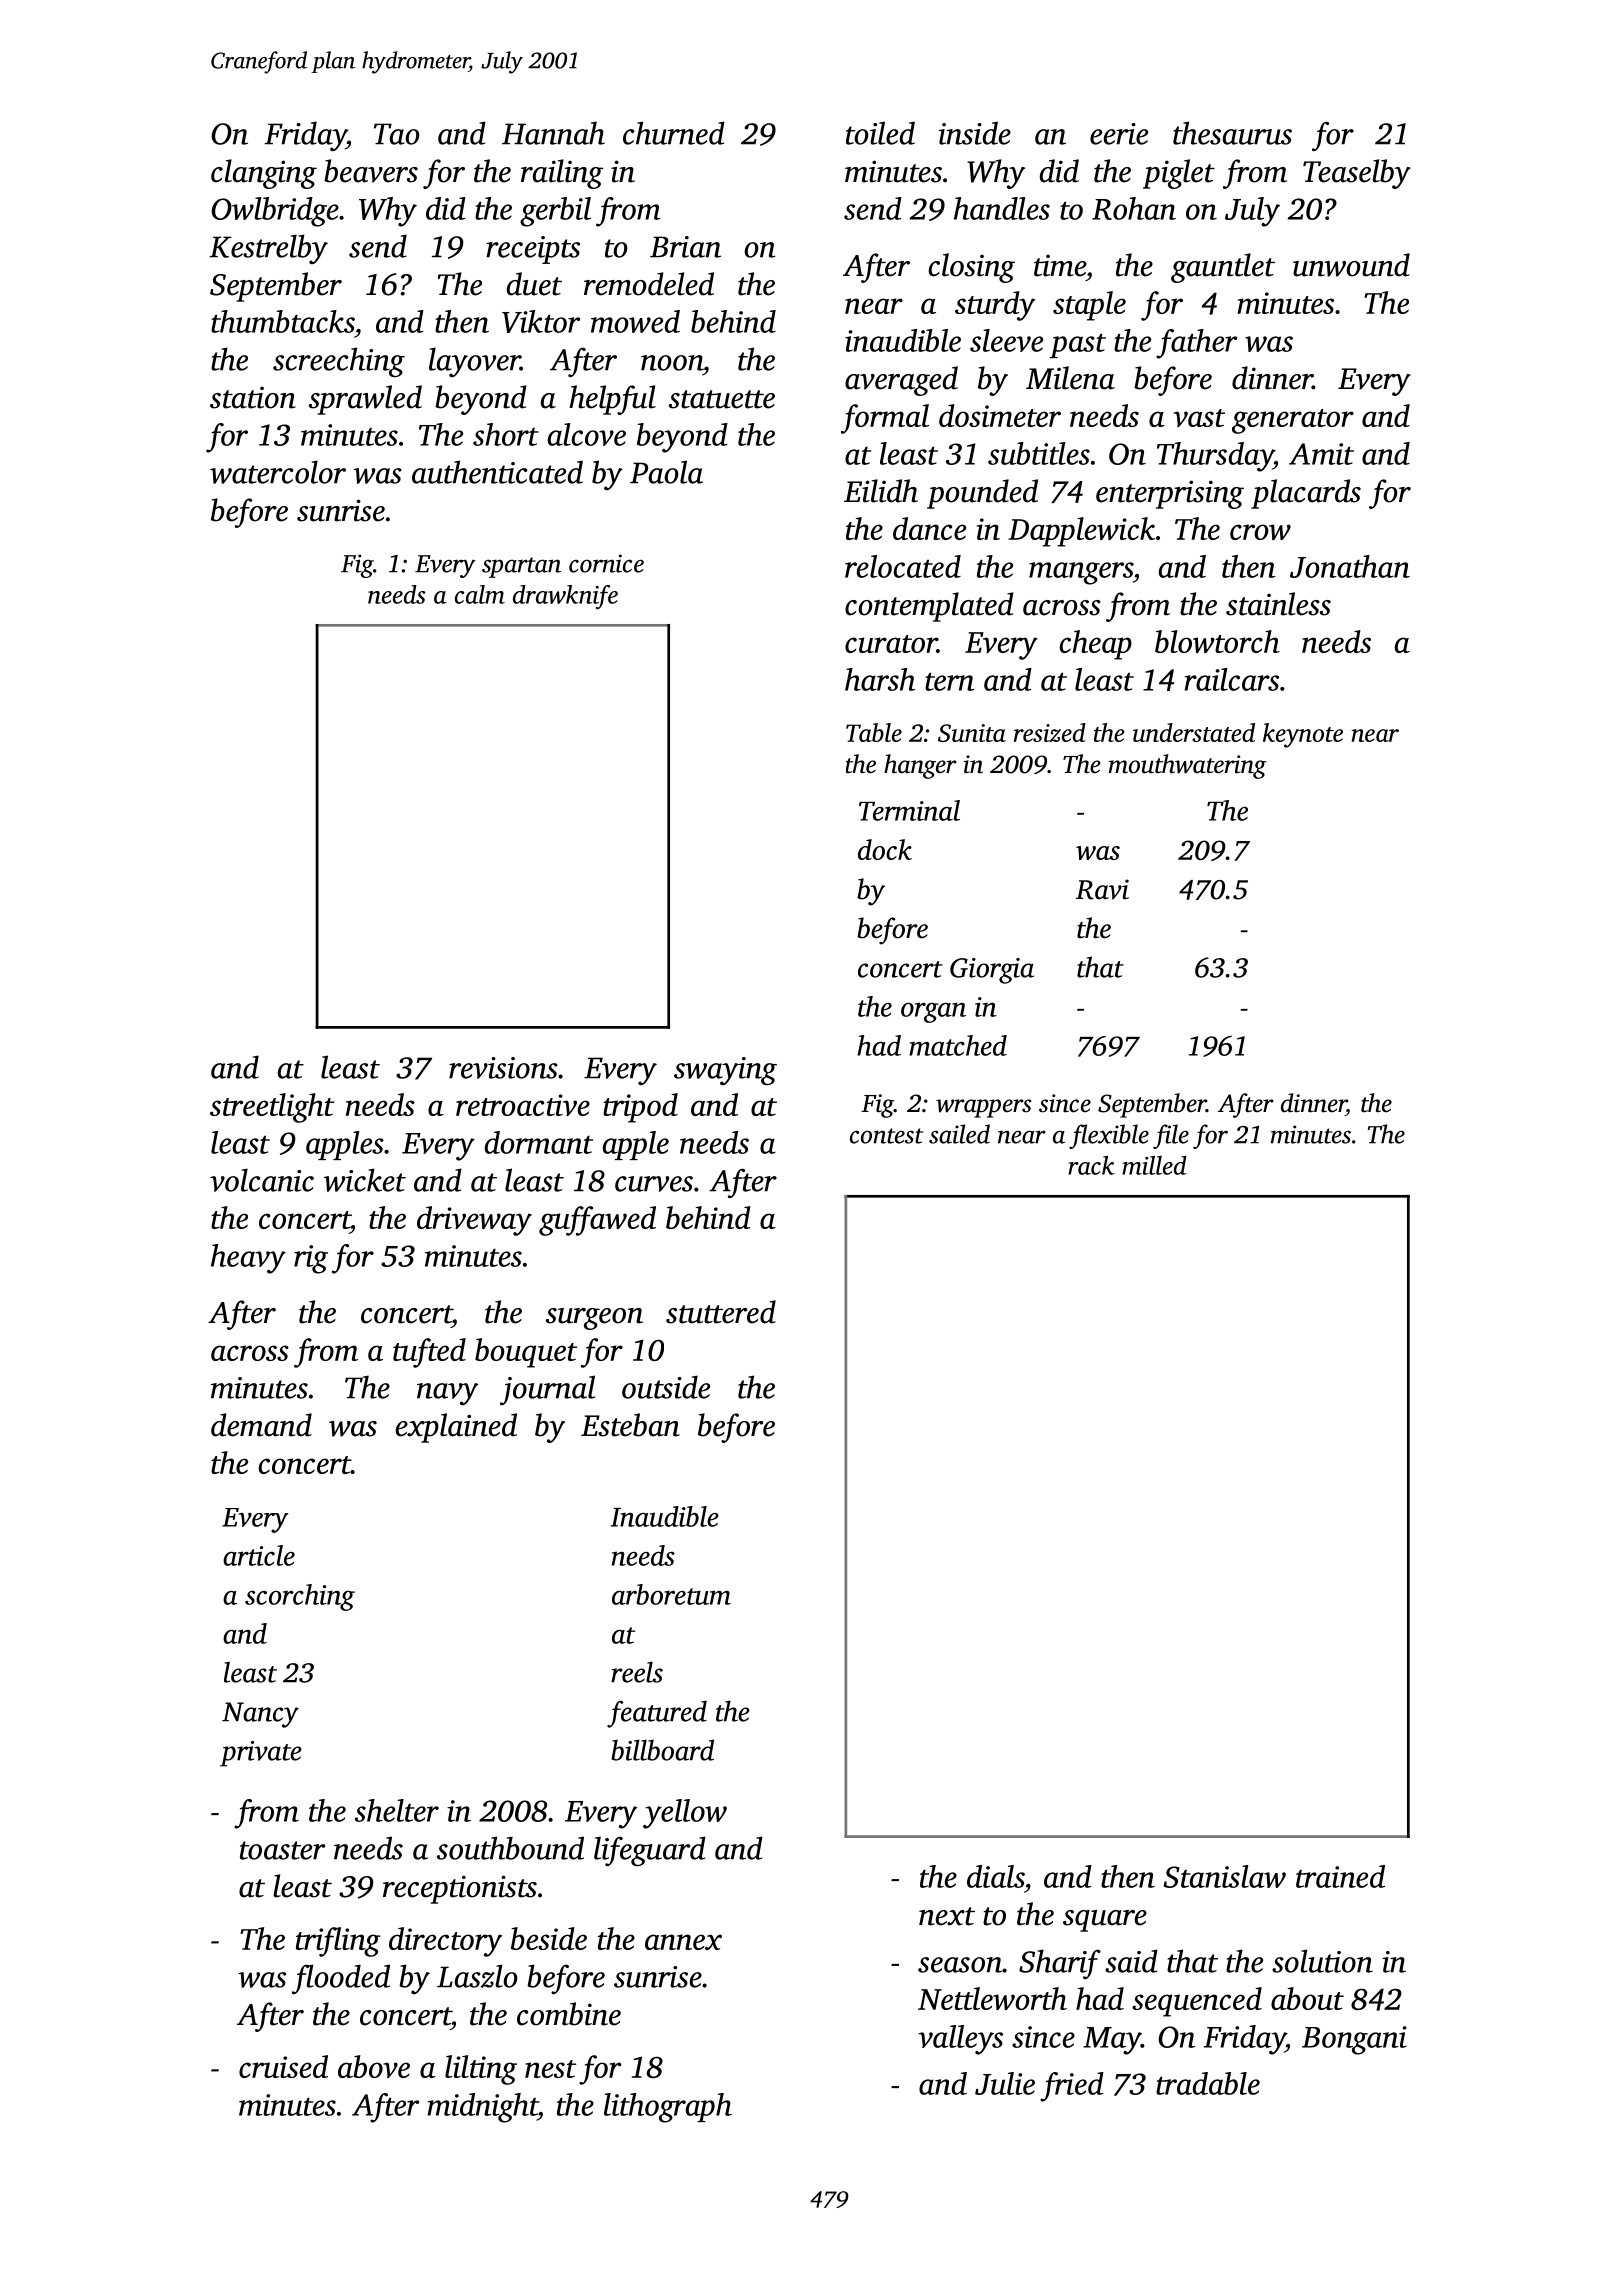 The height and width of the document is (2292, 1620). Describe the element at coordinates (1225, 1876) in the document. I see `Stanislaw` at that location.
